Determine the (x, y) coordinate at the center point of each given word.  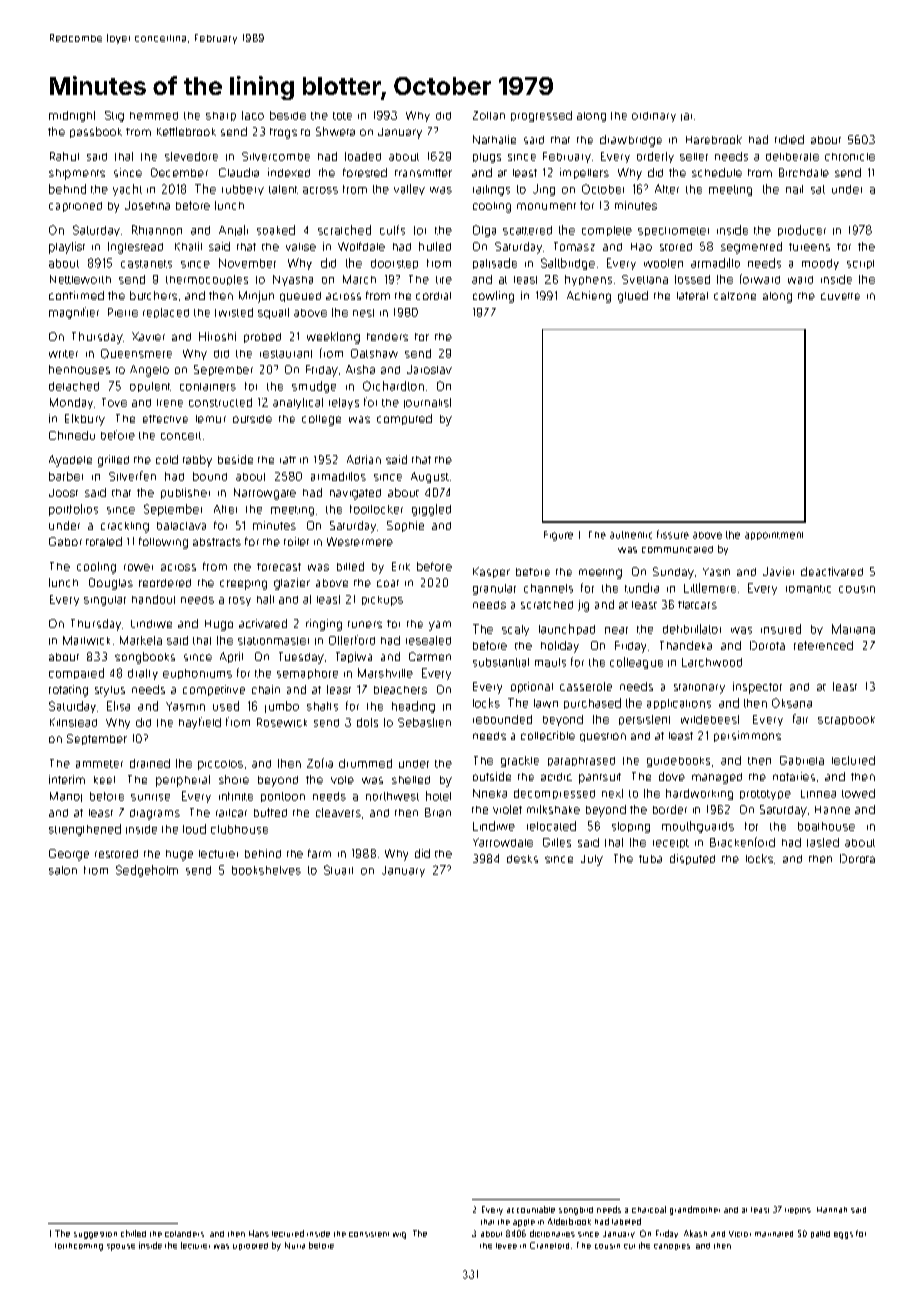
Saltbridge (568, 264)
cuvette (840, 296)
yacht (127, 190)
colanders (184, 1234)
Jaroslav (429, 369)
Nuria (295, 1245)
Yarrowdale (503, 842)
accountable (531, 1209)
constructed (220, 402)
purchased (592, 703)
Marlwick (86, 640)
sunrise (150, 797)
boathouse (826, 826)
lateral (692, 296)
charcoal (649, 1209)
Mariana (853, 629)
